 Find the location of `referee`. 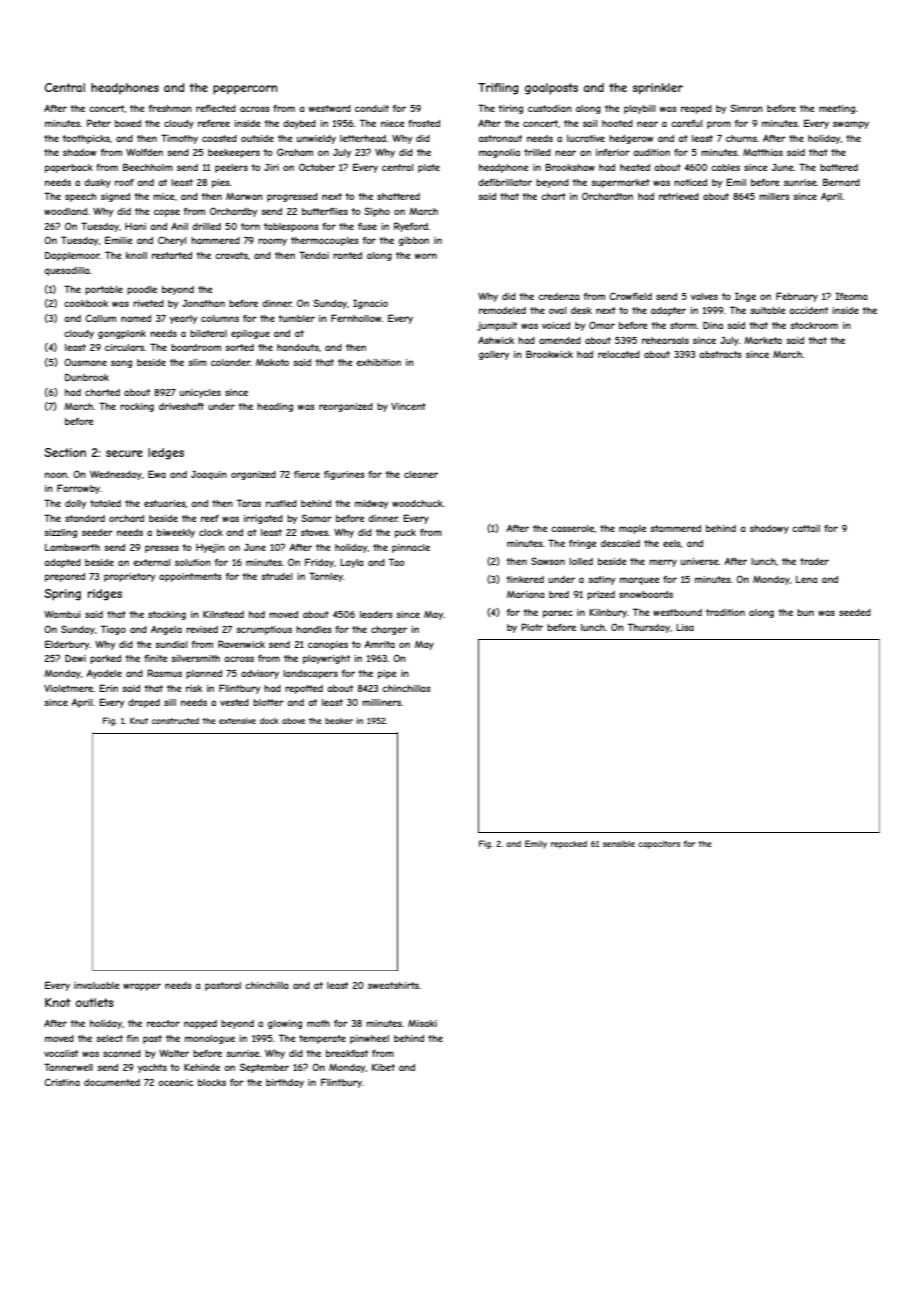

referee is located at coordinates (214, 123).
